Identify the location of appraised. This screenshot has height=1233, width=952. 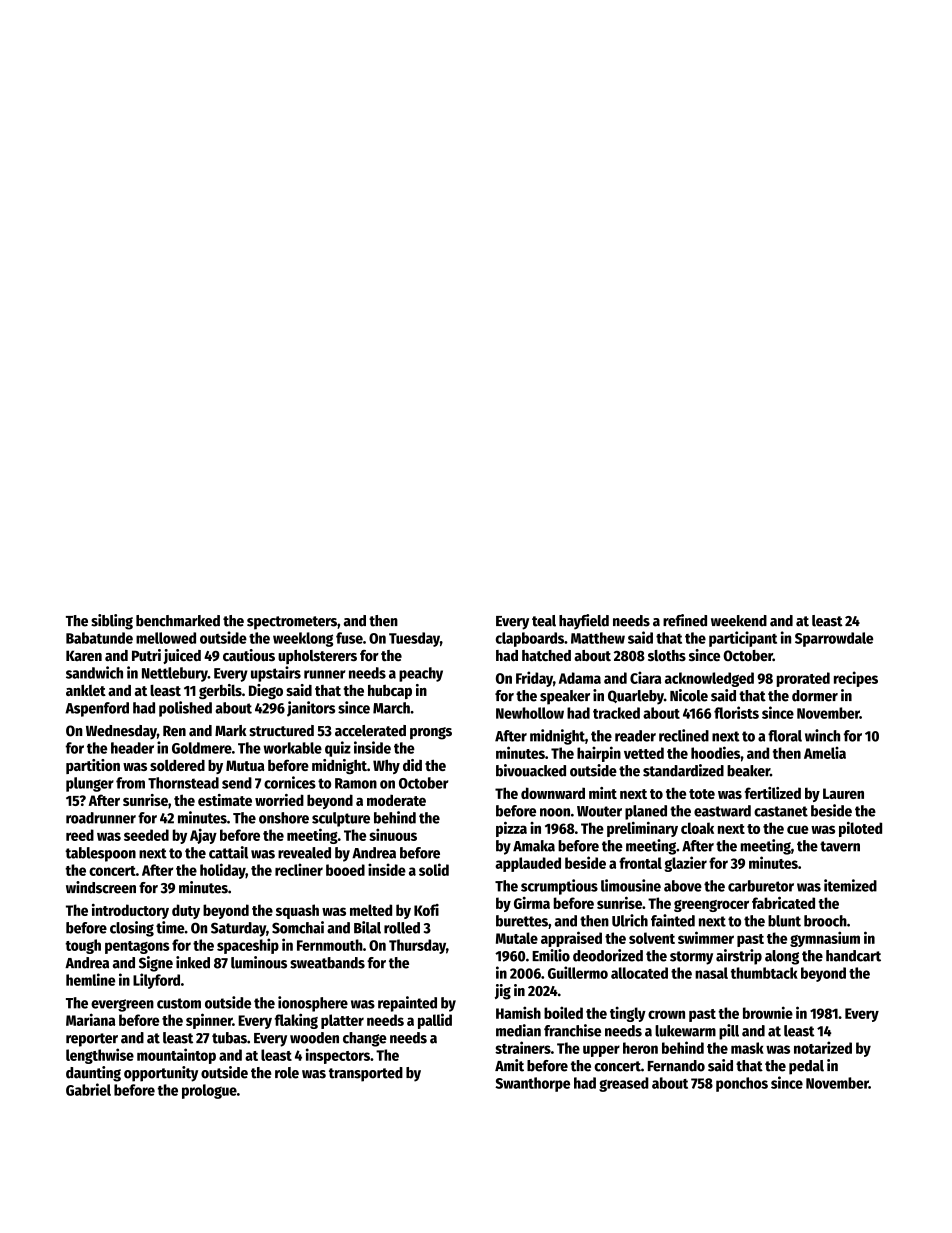
(571, 939).
